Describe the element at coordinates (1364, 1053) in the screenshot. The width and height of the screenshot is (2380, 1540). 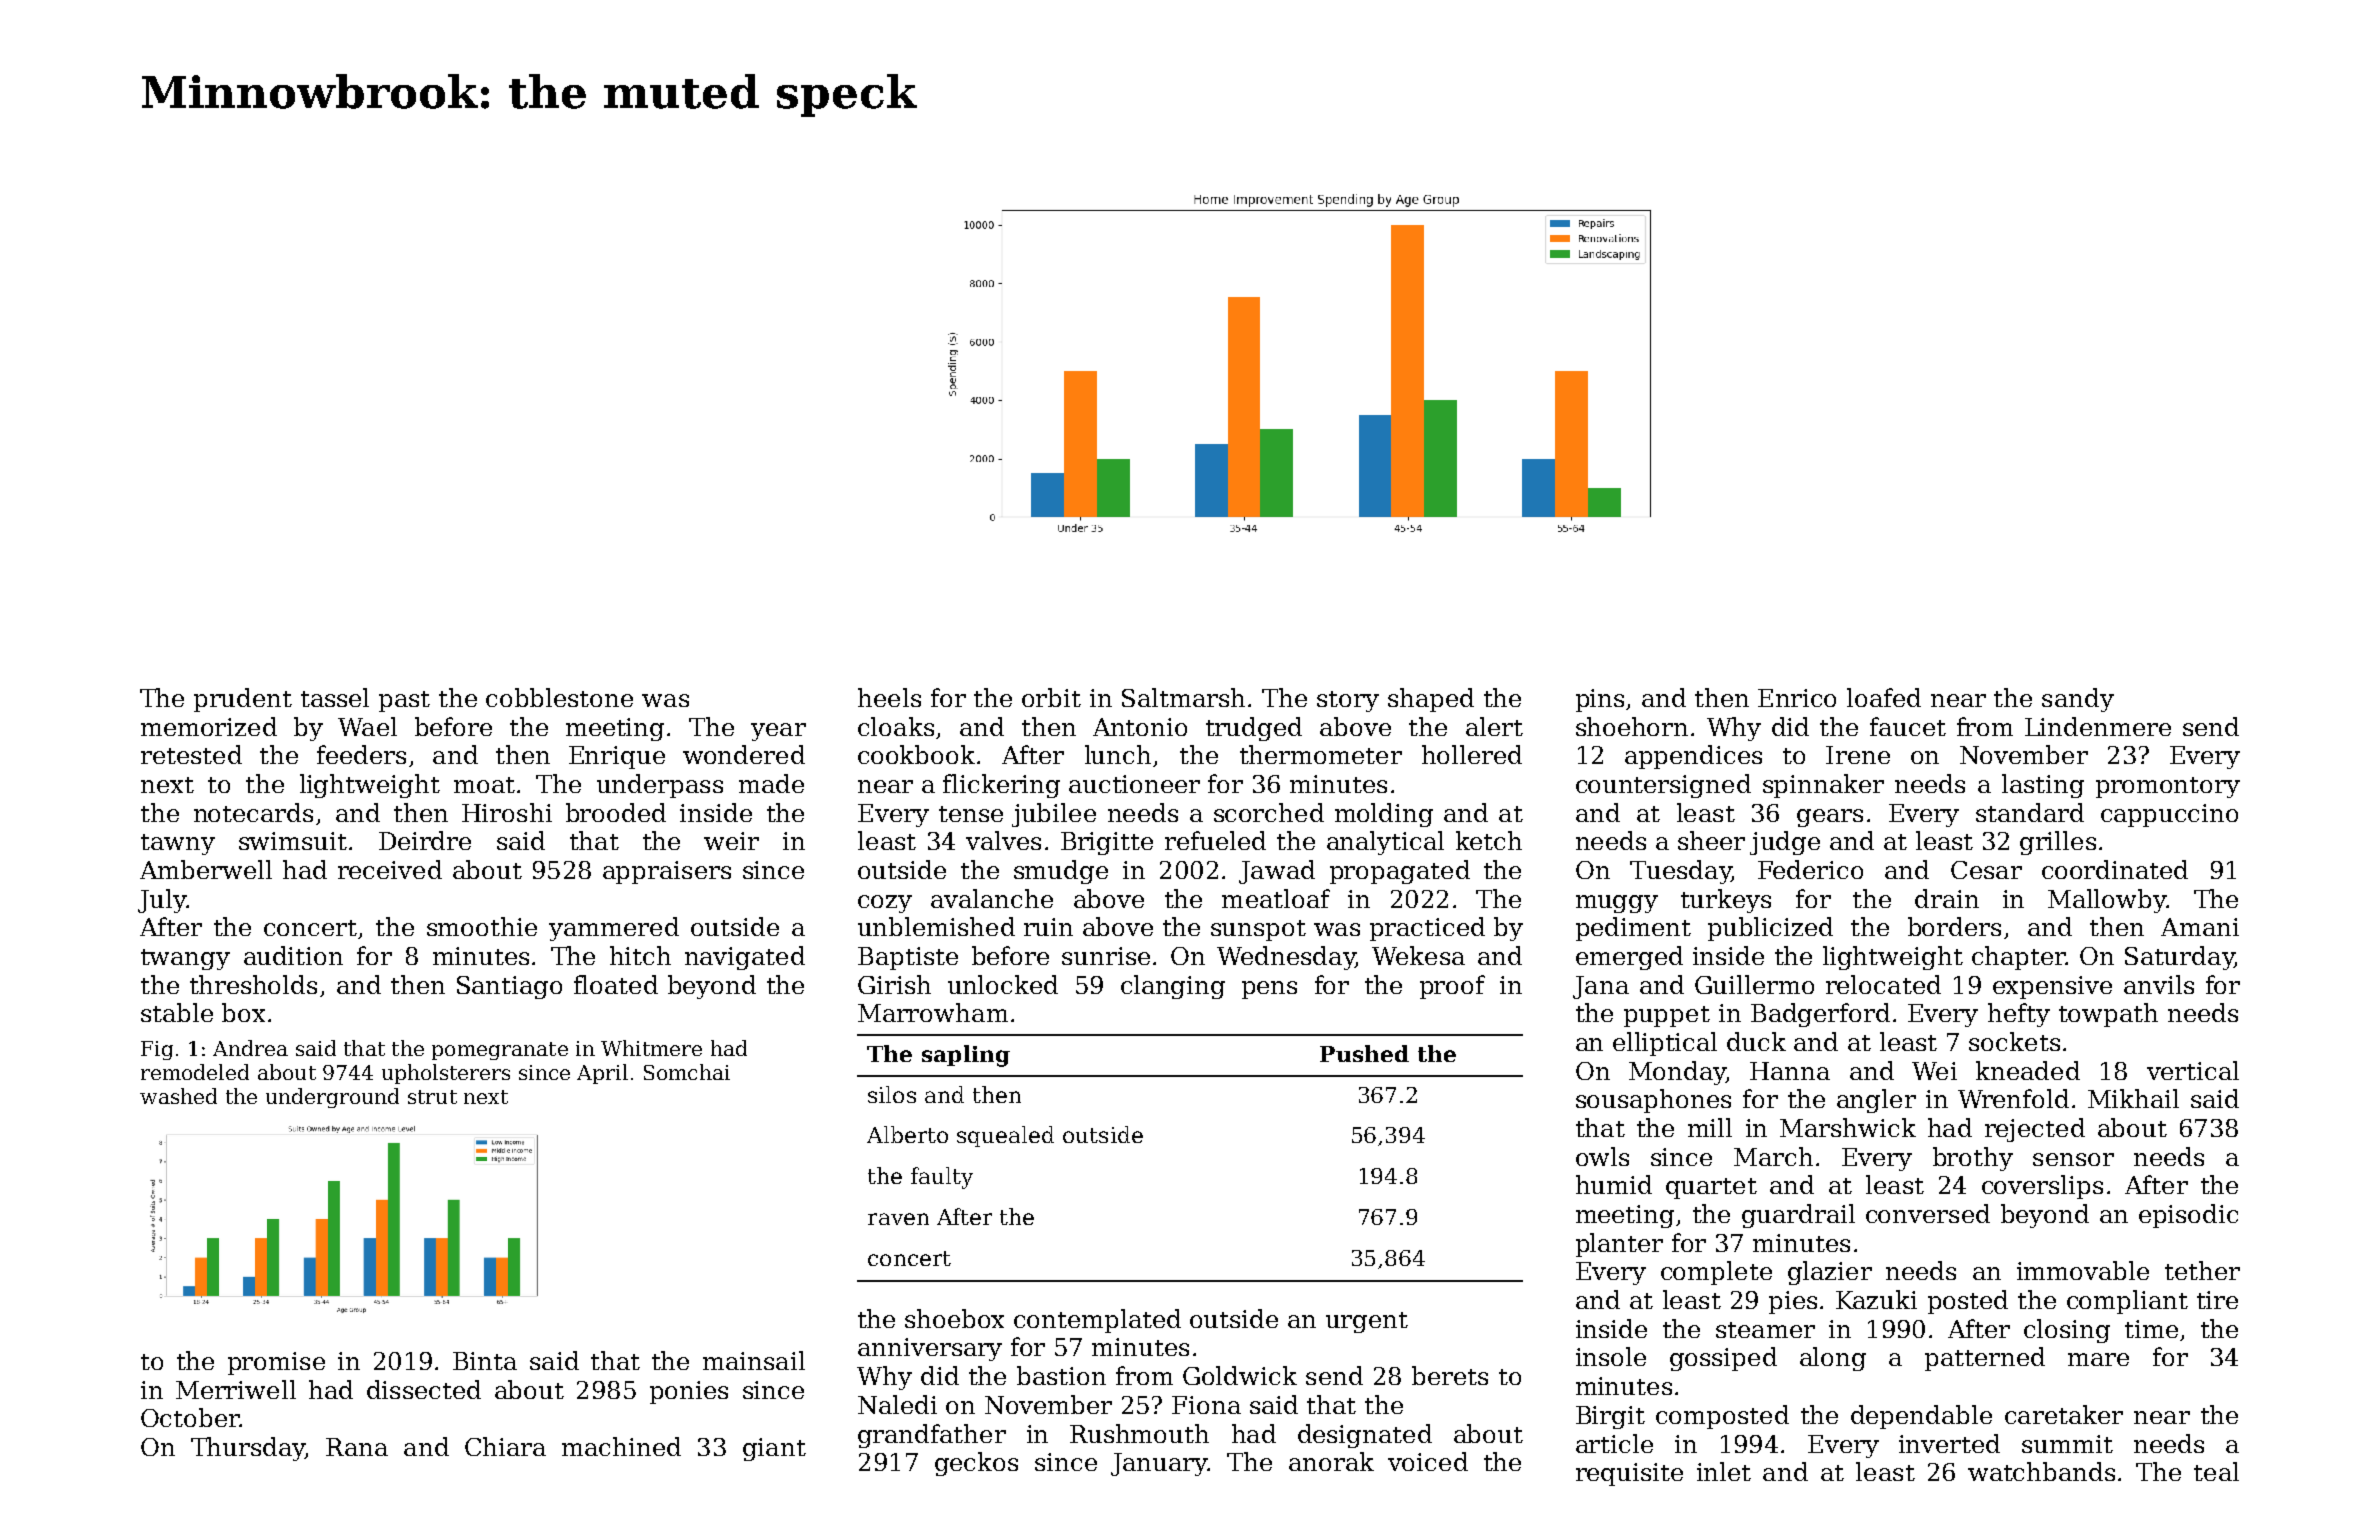
I see `Pushed` at that location.
